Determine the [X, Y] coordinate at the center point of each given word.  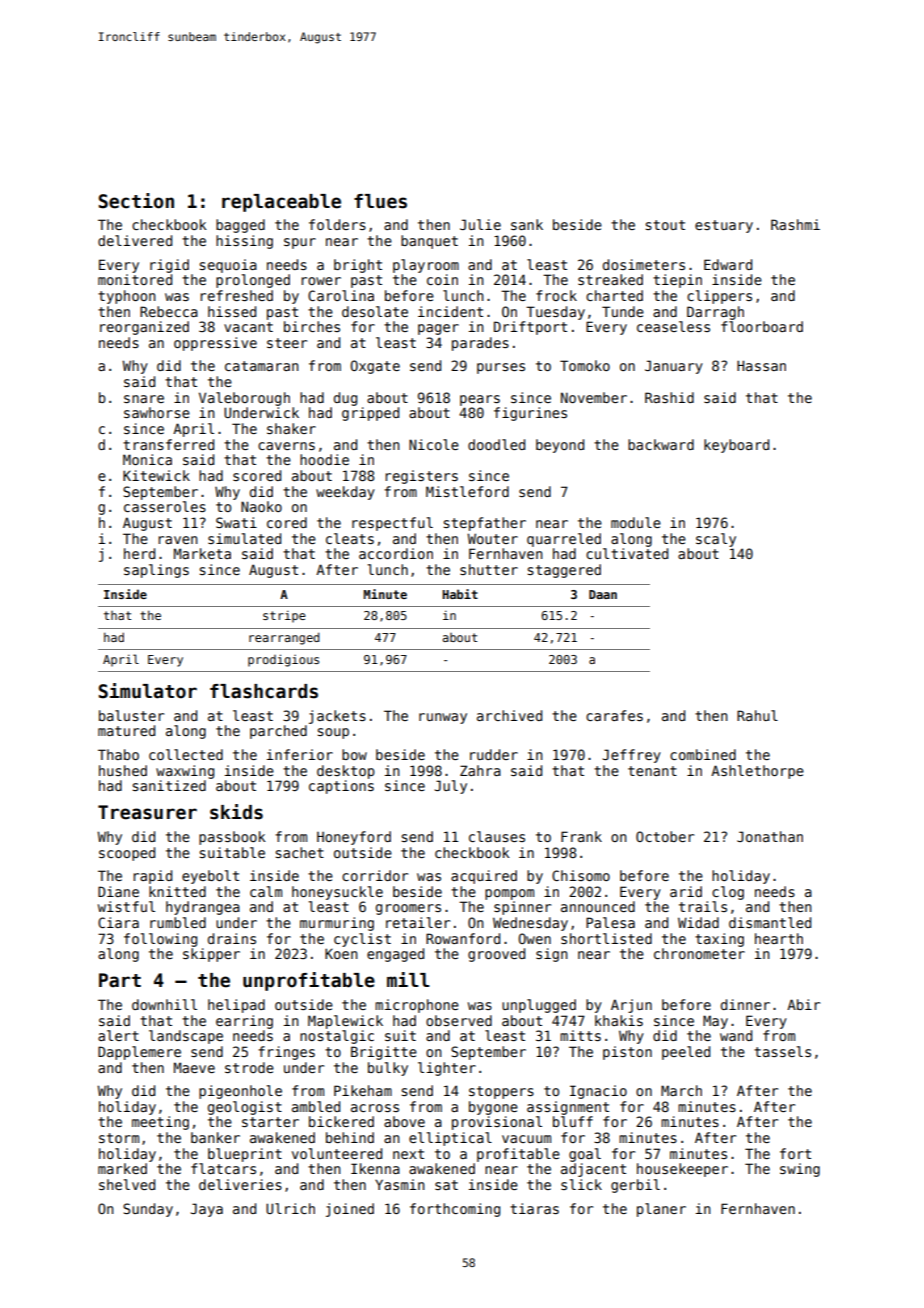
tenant [652, 771]
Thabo [118, 754]
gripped [370, 414]
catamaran [262, 366]
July [451, 787]
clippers [719, 297]
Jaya [207, 1210]
